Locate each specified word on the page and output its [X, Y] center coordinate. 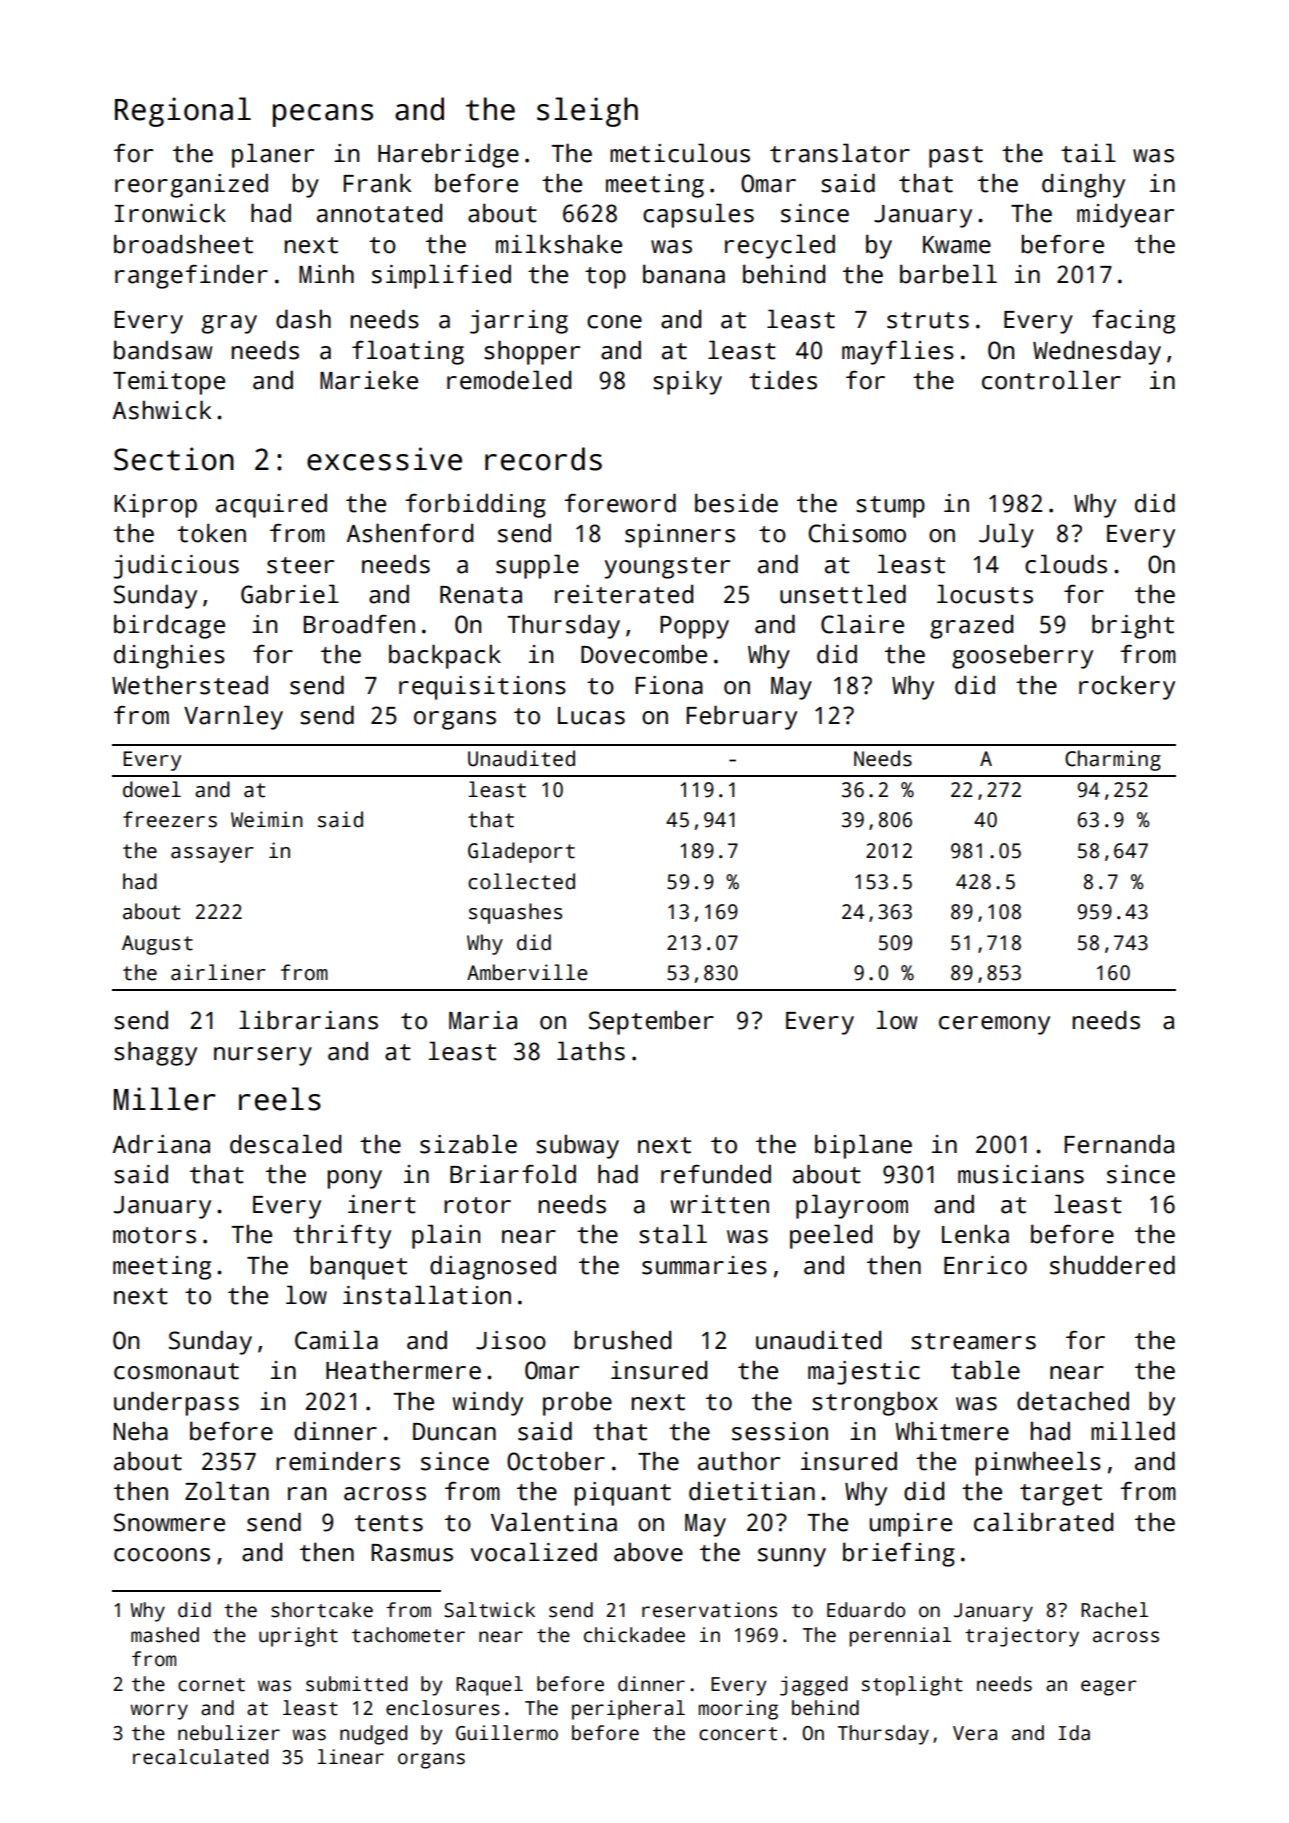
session [780, 1431]
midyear [1125, 216]
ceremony [994, 1025]
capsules [698, 215]
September [651, 1022]
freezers [170, 819]
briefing [899, 1554]
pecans [323, 115]
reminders [338, 1461]
